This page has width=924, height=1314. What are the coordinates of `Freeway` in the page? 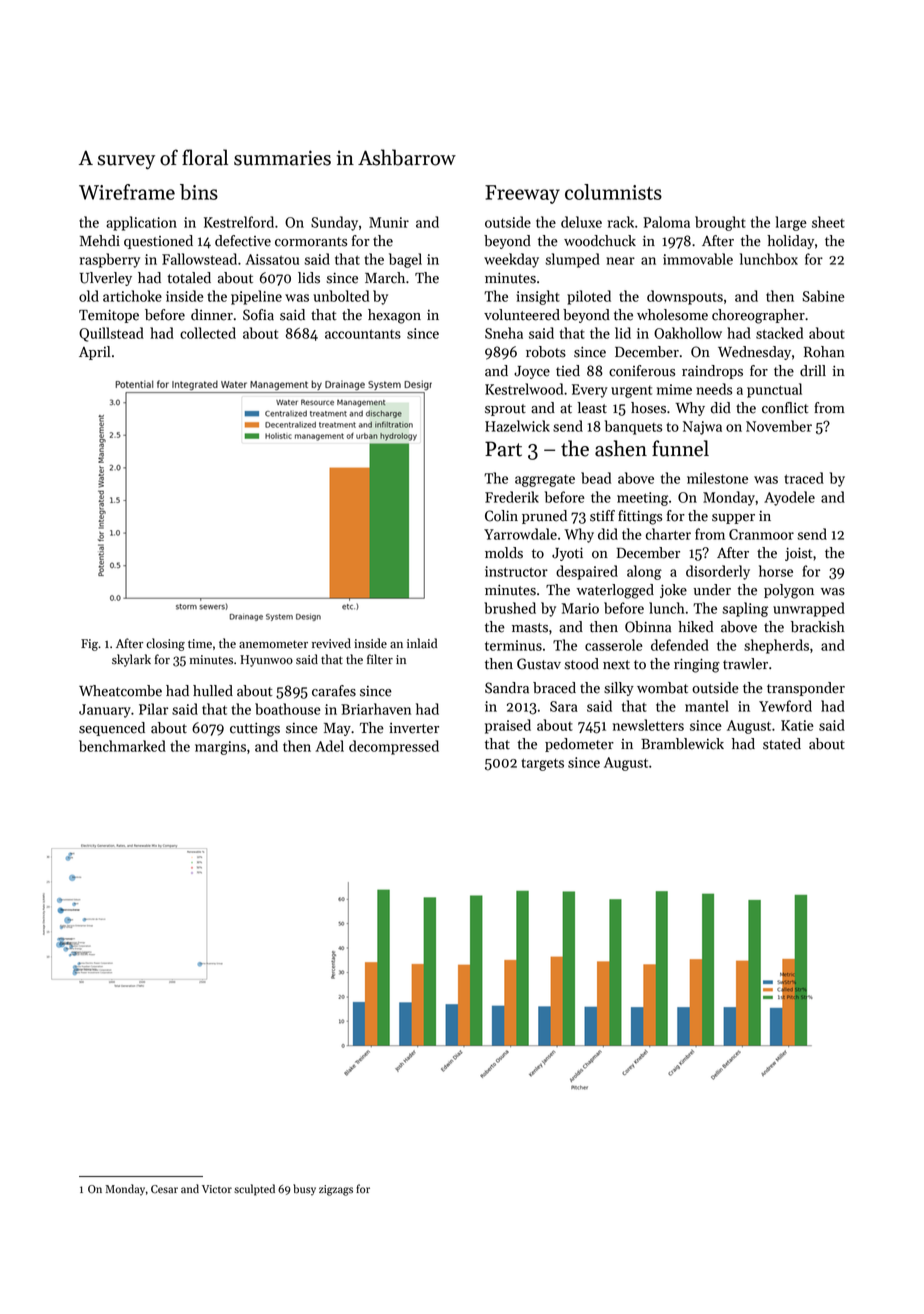 It's located at (522, 194).
